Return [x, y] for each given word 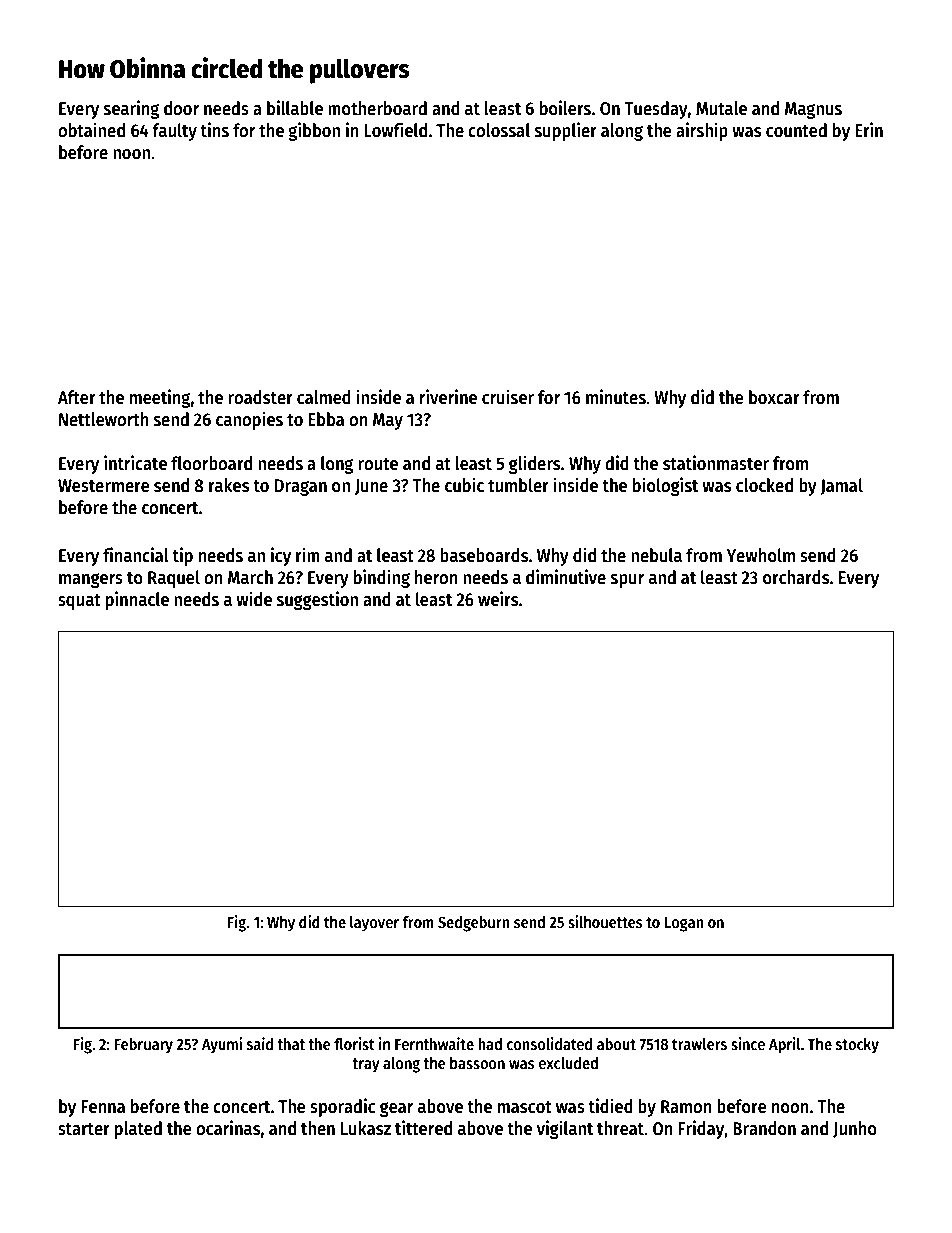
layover [374, 924]
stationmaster [716, 463]
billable [295, 108]
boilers [565, 108]
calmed [324, 397]
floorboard [211, 463]
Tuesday [656, 110]
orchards [796, 577]
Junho [855, 1129]
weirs [498, 599]
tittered [423, 1128]
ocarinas [228, 1128]
